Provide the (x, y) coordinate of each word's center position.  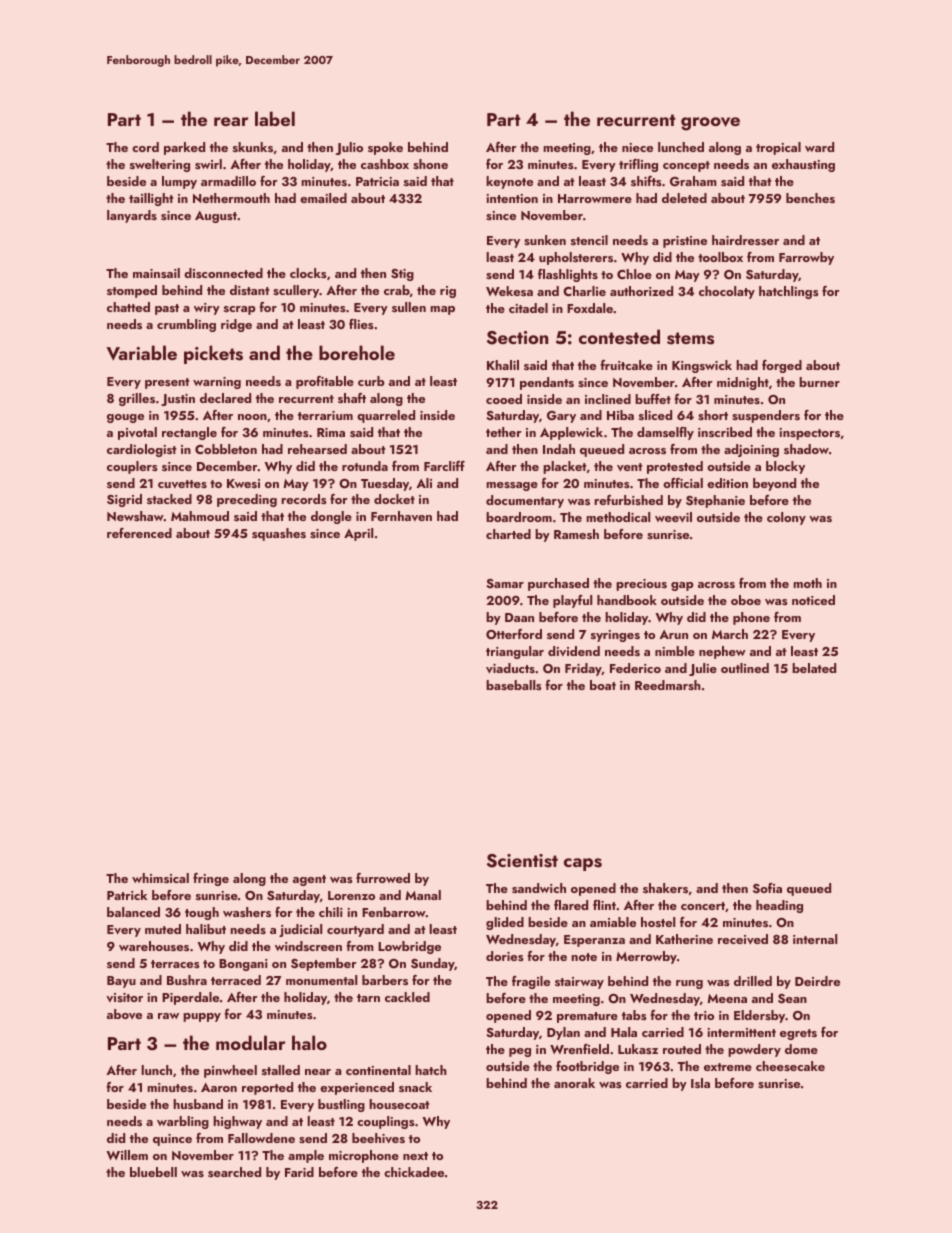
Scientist (522, 861)
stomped (132, 291)
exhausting (803, 165)
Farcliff (444, 466)
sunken (545, 240)
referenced (139, 533)
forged (782, 366)
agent (309, 880)
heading (779, 906)
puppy (202, 1017)
